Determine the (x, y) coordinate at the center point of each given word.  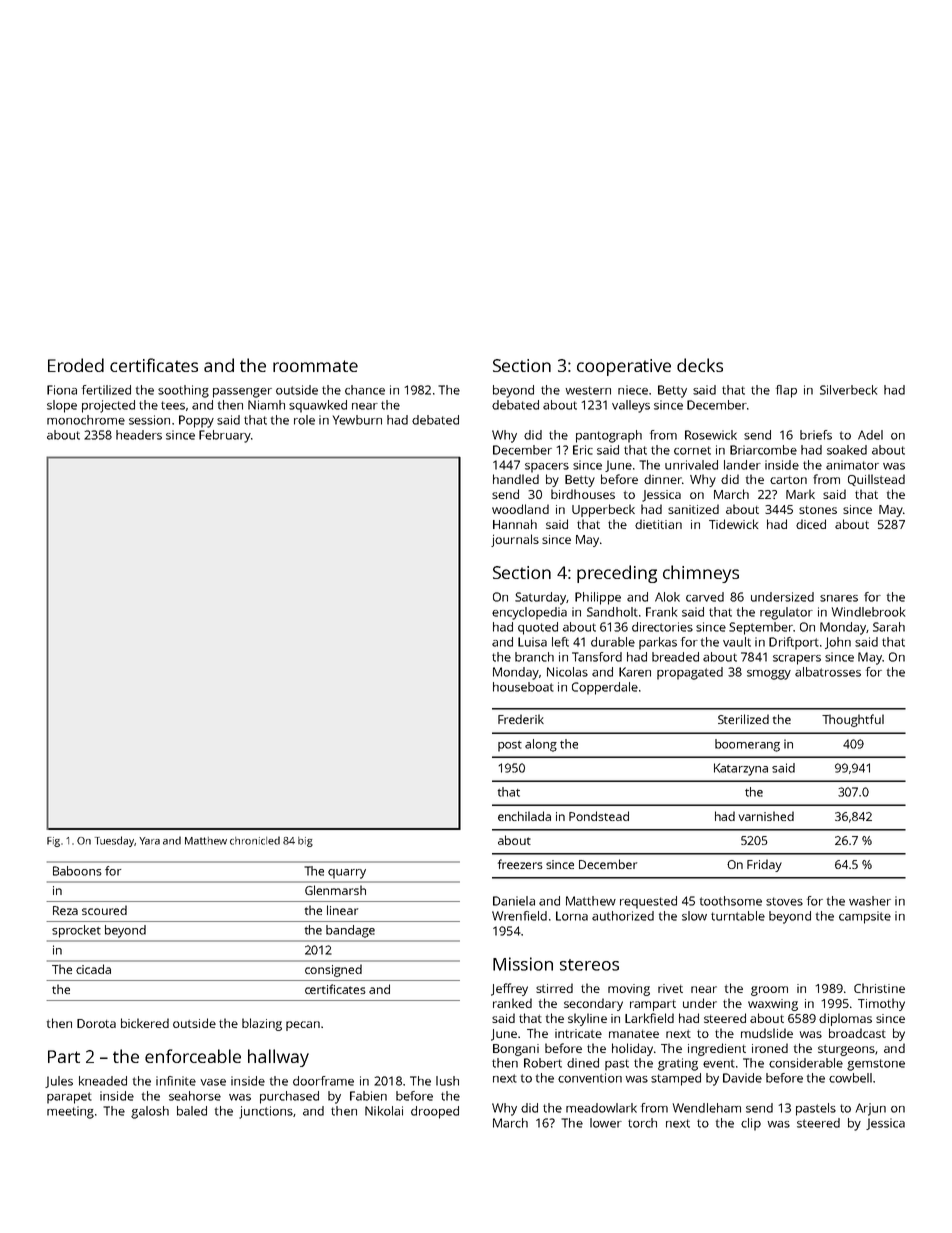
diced (811, 524)
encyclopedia (529, 613)
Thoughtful (853, 720)
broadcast (857, 1033)
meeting (70, 1112)
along (541, 745)
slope (62, 406)
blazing (262, 1024)
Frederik (521, 719)
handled (516, 479)
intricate (578, 1033)
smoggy (769, 675)
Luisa (532, 642)
